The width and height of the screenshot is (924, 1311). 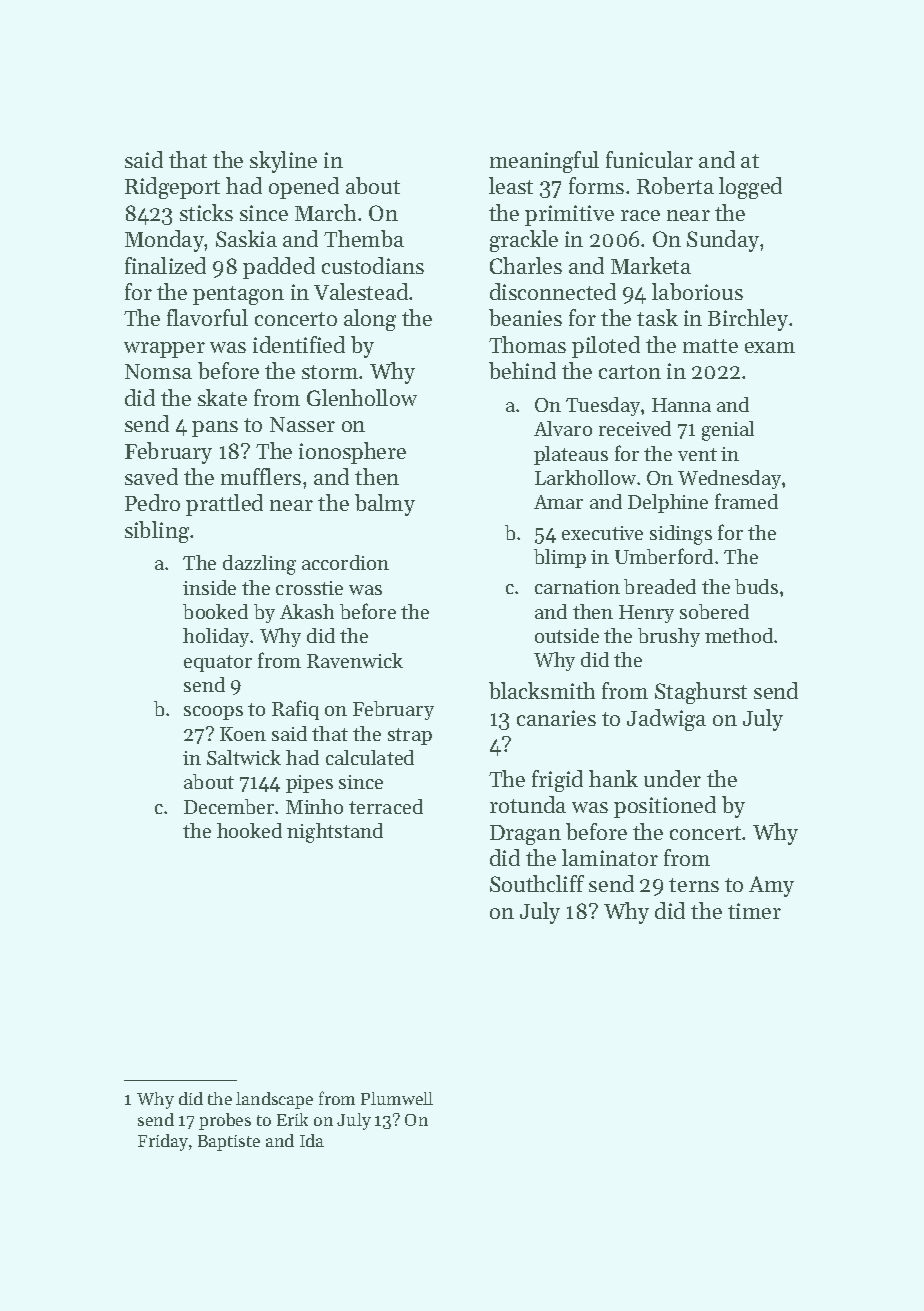 What do you see at coordinates (397, 1098) in the screenshot?
I see `Plumwell` at bounding box center [397, 1098].
